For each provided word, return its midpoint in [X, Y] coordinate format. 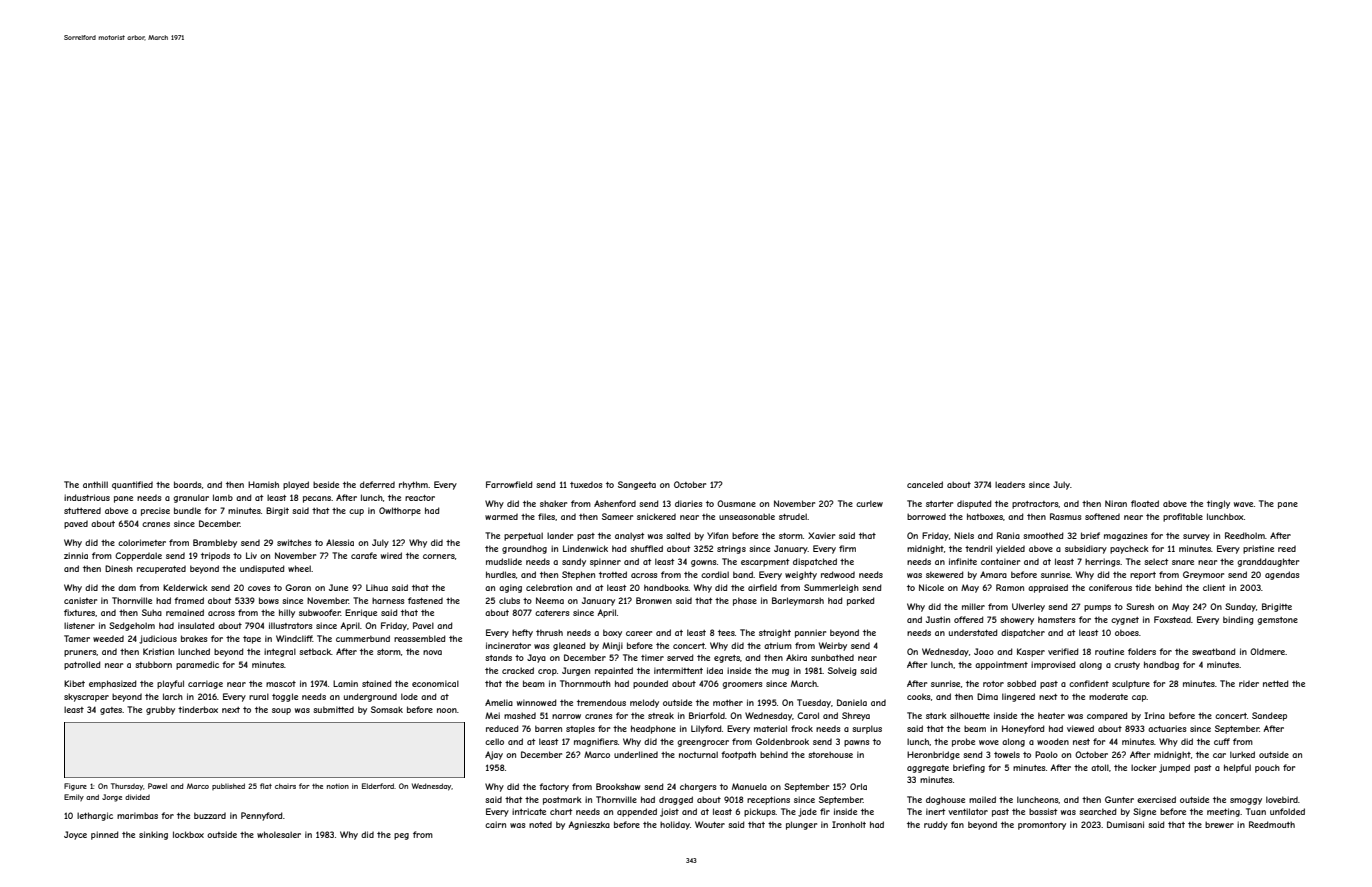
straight [775, 633]
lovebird [1282, 799]
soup [281, 711]
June [338, 587]
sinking [153, 835]
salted [678, 535]
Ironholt [849, 824]
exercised [1156, 799]
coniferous [1110, 587]
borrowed [926, 516]
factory [554, 787]
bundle [187, 510]
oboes [1127, 632]
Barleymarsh [798, 601]
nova [432, 652]
